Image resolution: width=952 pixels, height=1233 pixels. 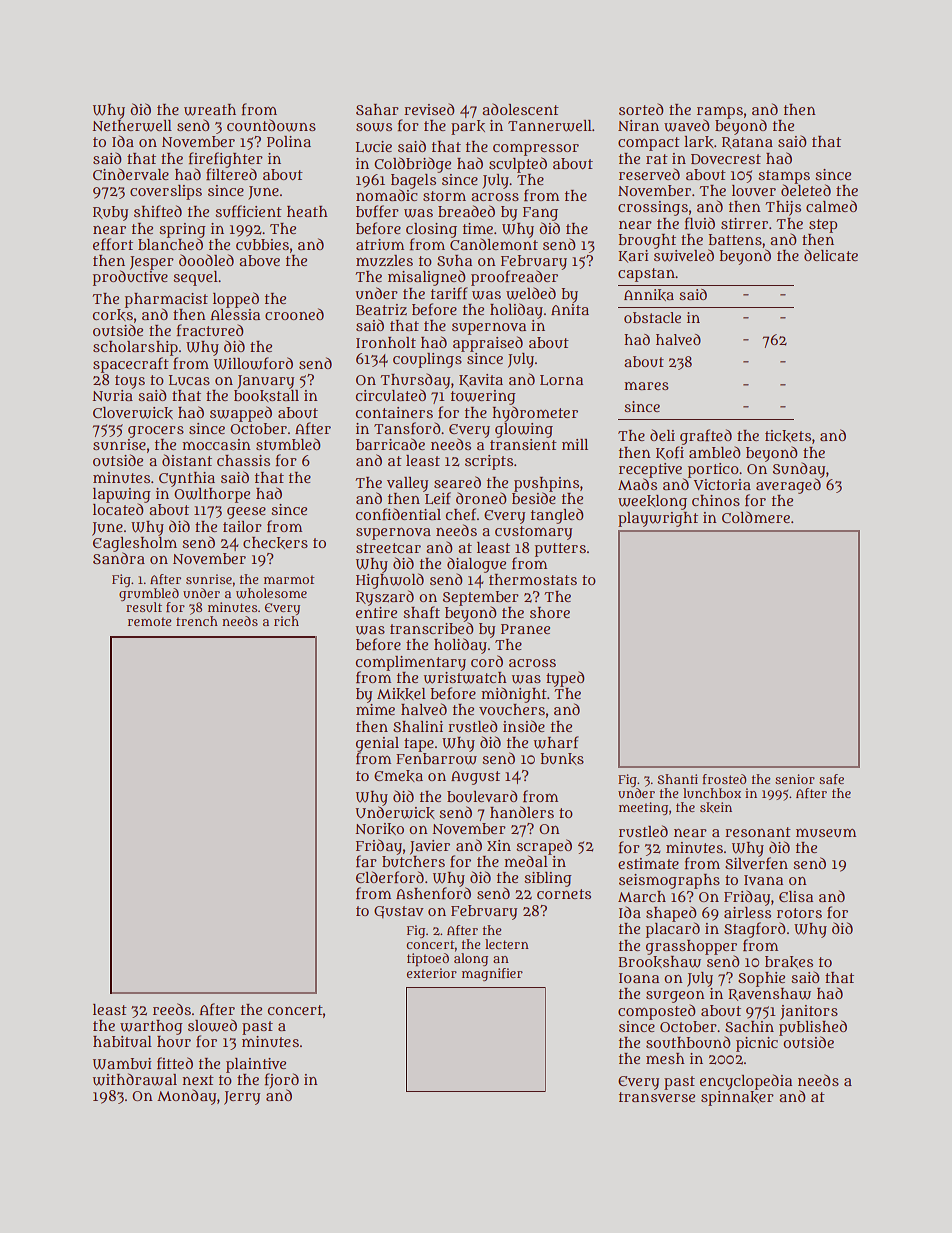 What do you see at coordinates (512, 709) in the image?
I see `vouchers` at bounding box center [512, 709].
